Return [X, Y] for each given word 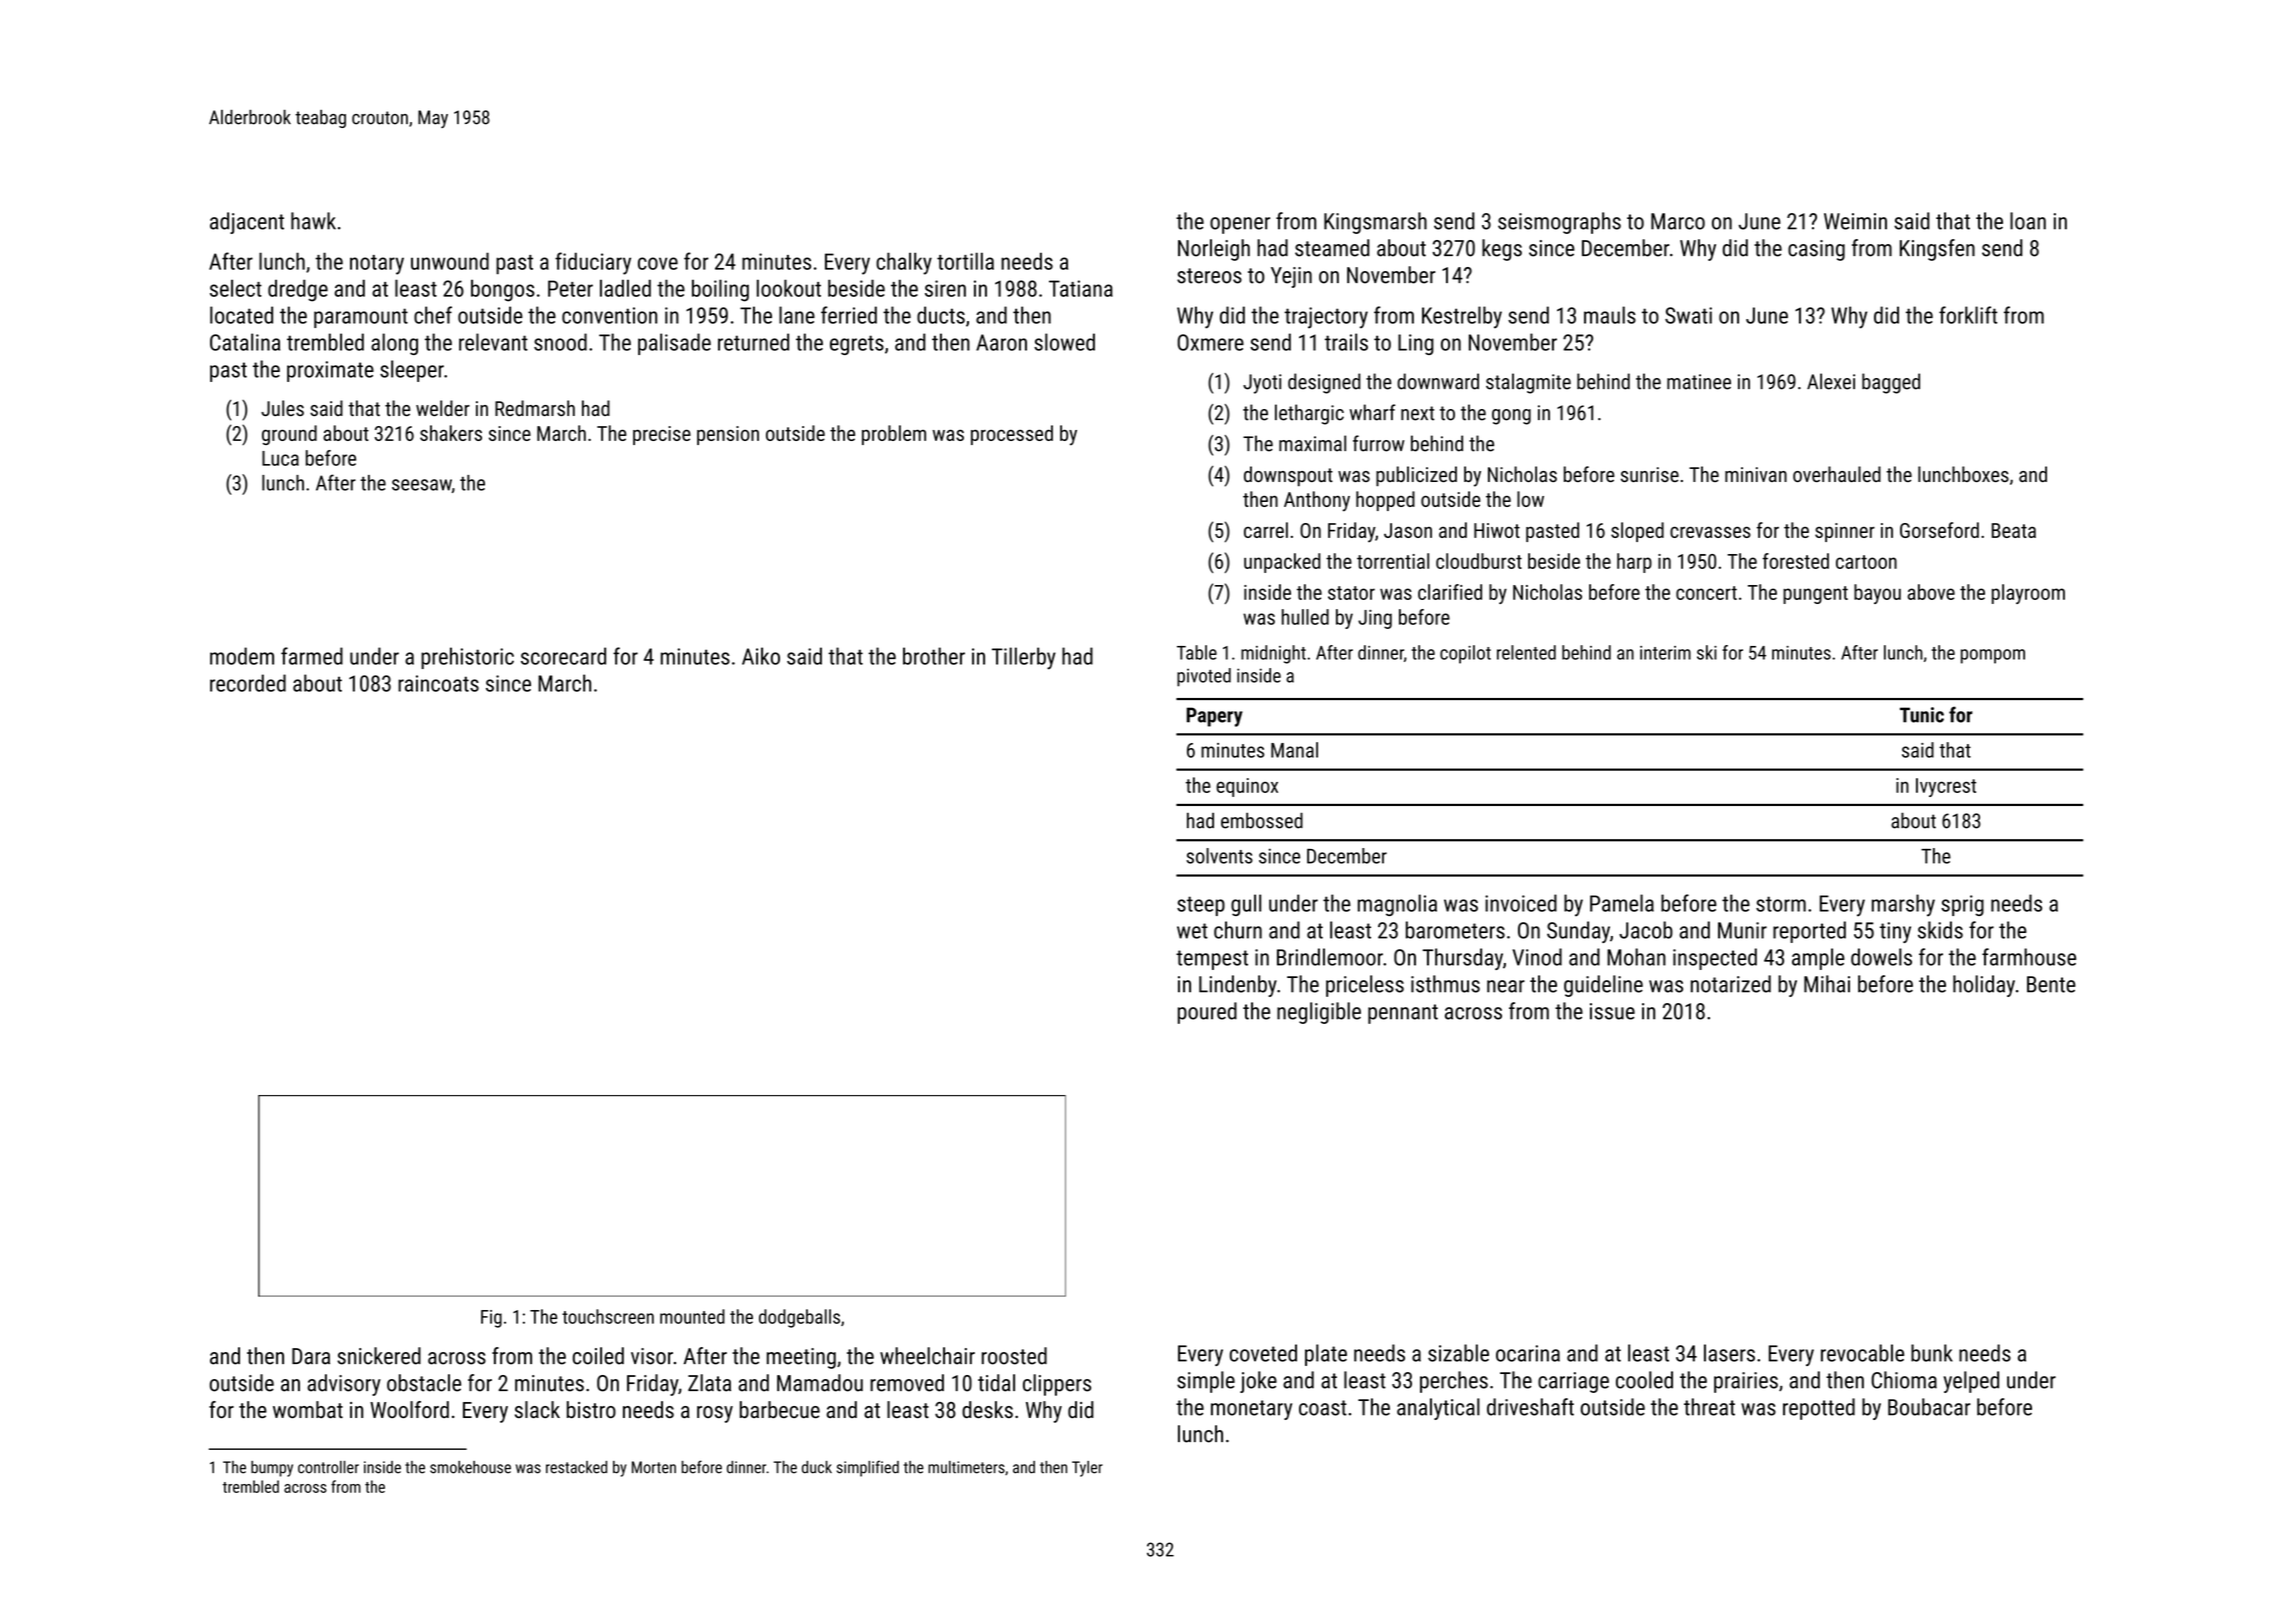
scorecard [563, 656]
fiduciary [593, 263]
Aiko [761, 656]
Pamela [1622, 903]
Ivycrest [1946, 787]
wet [1192, 931]
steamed [1332, 248]
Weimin [1855, 221]
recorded [248, 683]
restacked [576, 1467]
